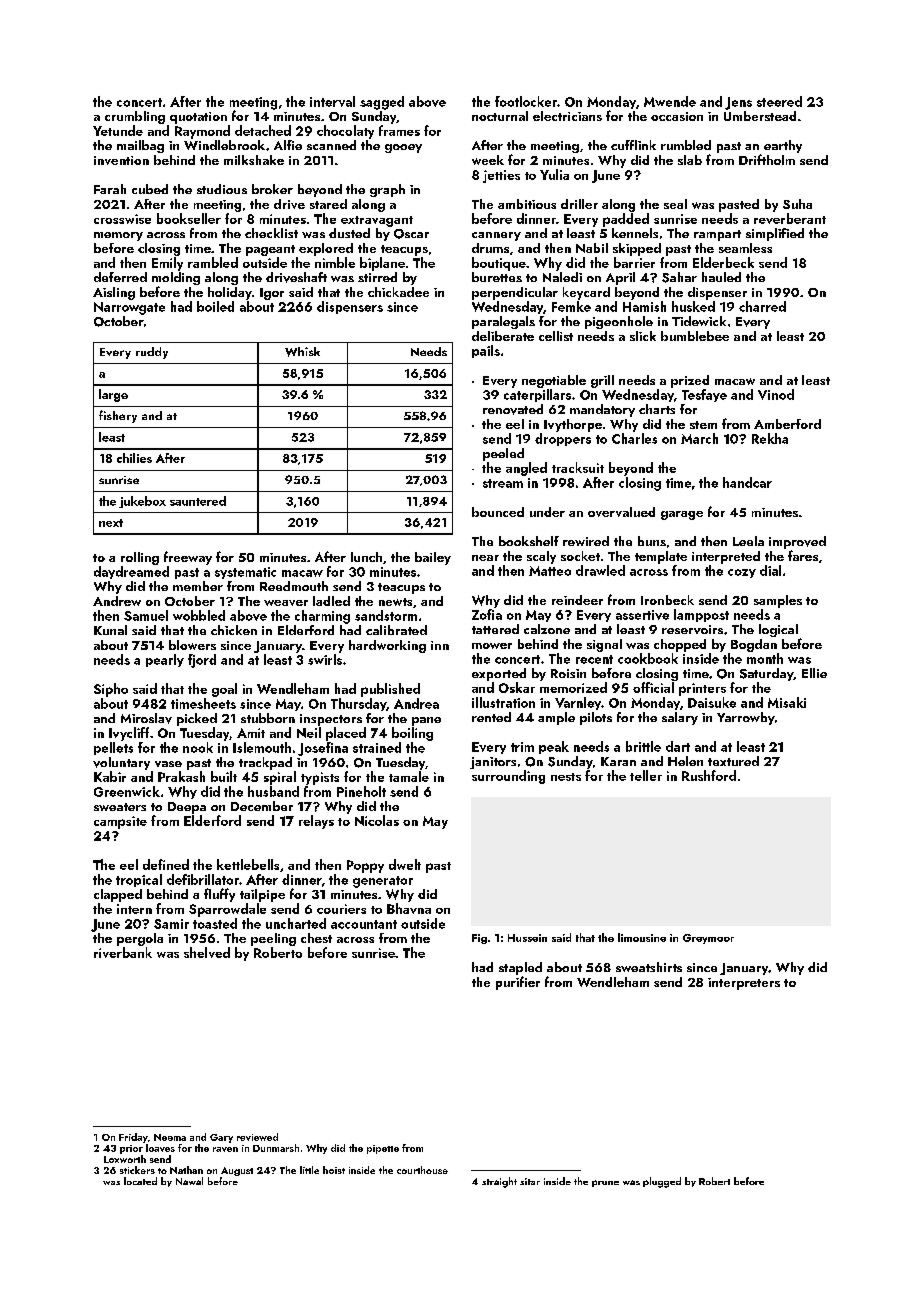  What do you see at coordinates (746, 718) in the document?
I see `Yarrowby` at bounding box center [746, 718].
